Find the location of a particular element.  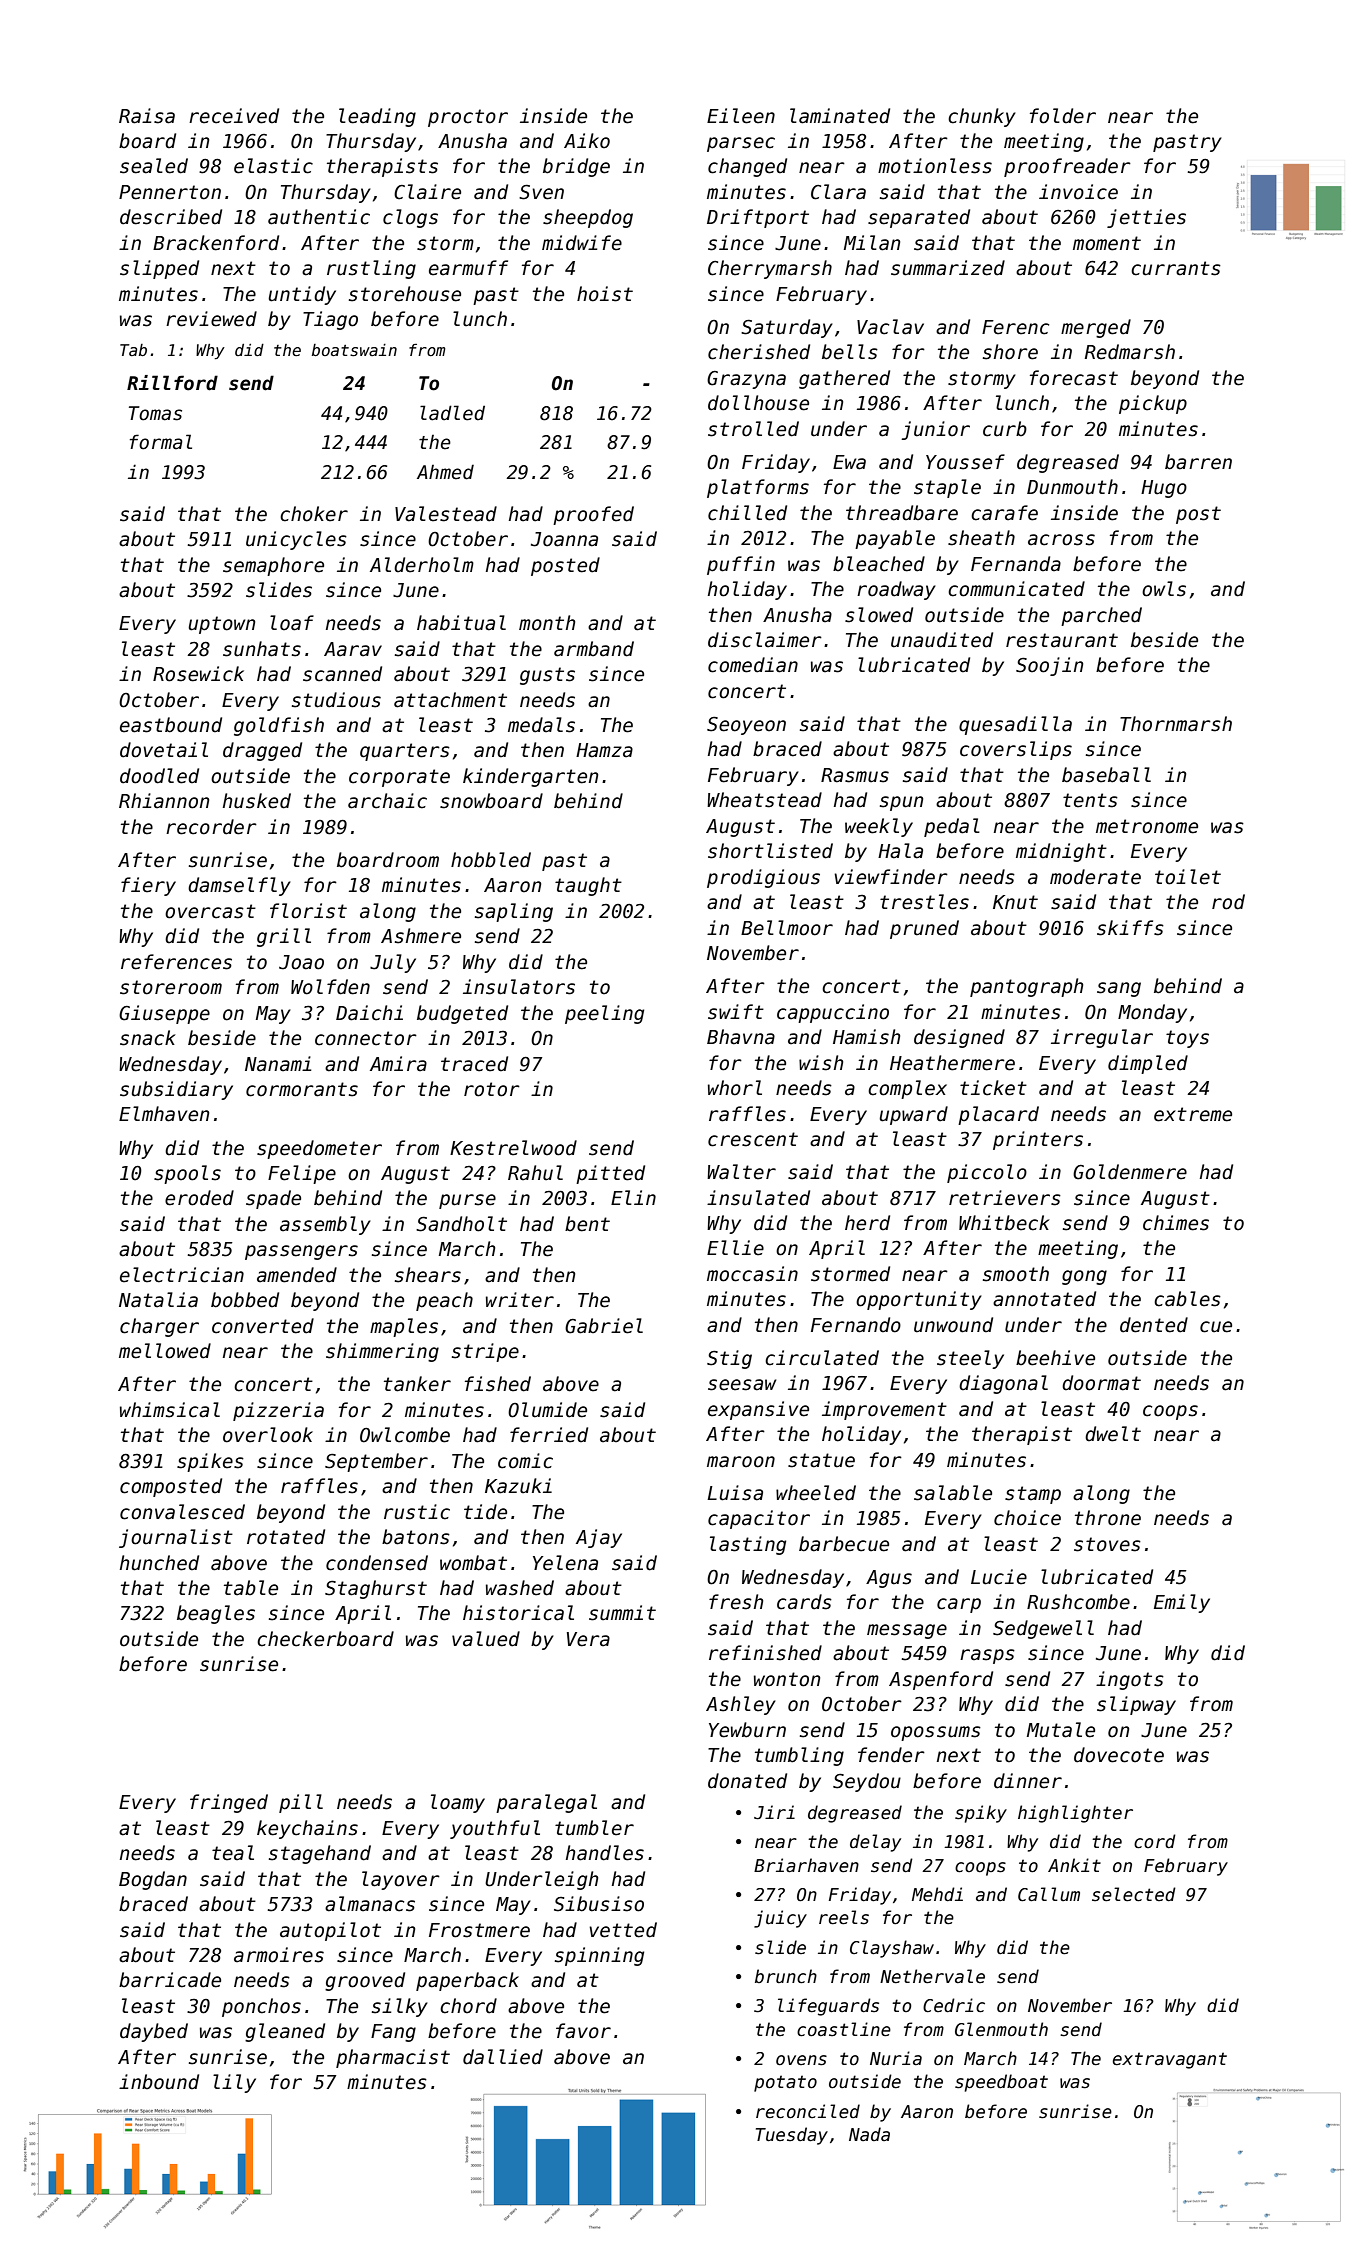

Eileen is located at coordinates (741, 116).
